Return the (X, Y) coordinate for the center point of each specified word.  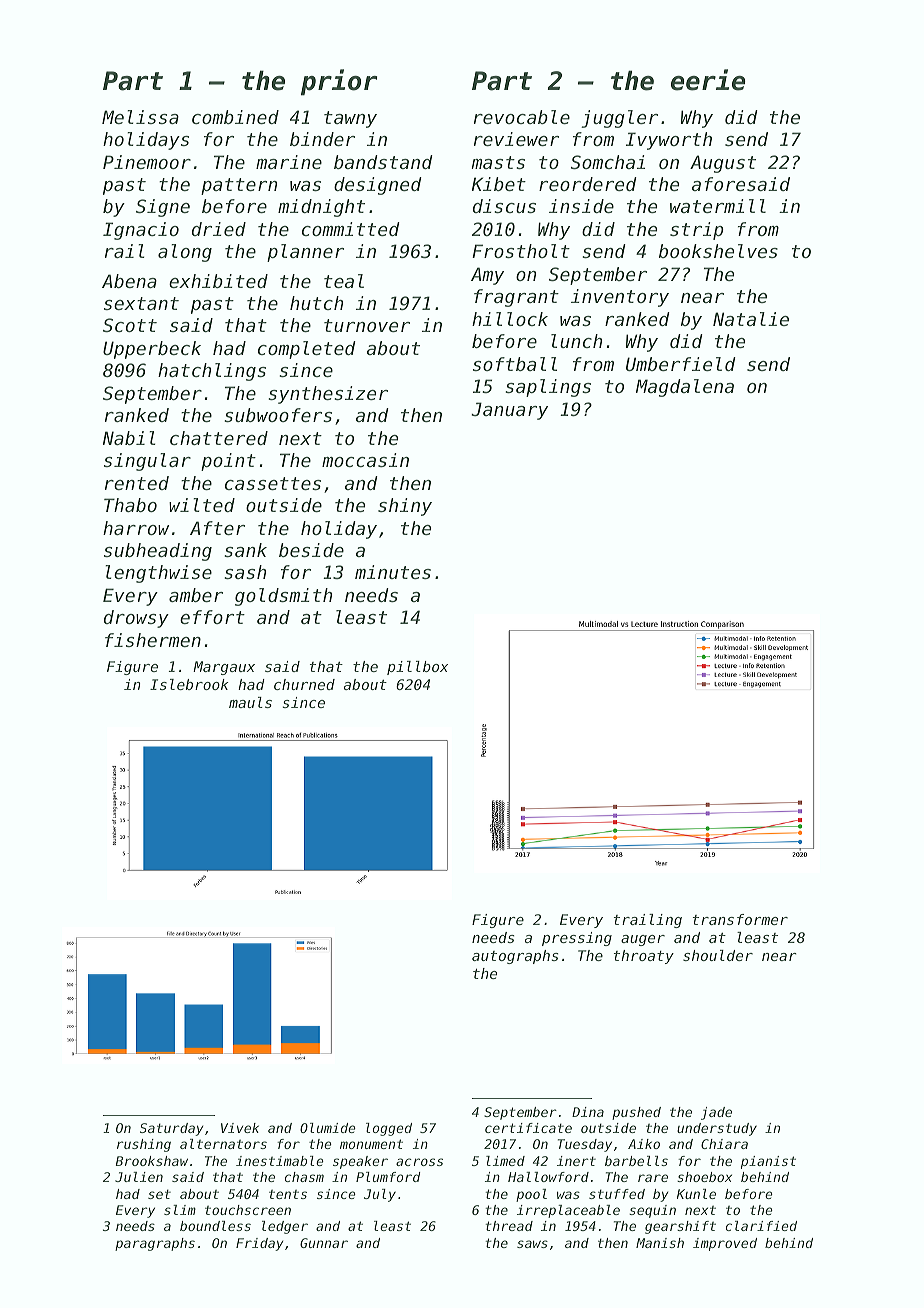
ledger (285, 1227)
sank (245, 550)
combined (235, 117)
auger (643, 940)
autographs (515, 957)
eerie (708, 80)
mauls (250, 702)
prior (339, 82)
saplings (548, 388)
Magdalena (685, 388)
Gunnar (324, 1243)
